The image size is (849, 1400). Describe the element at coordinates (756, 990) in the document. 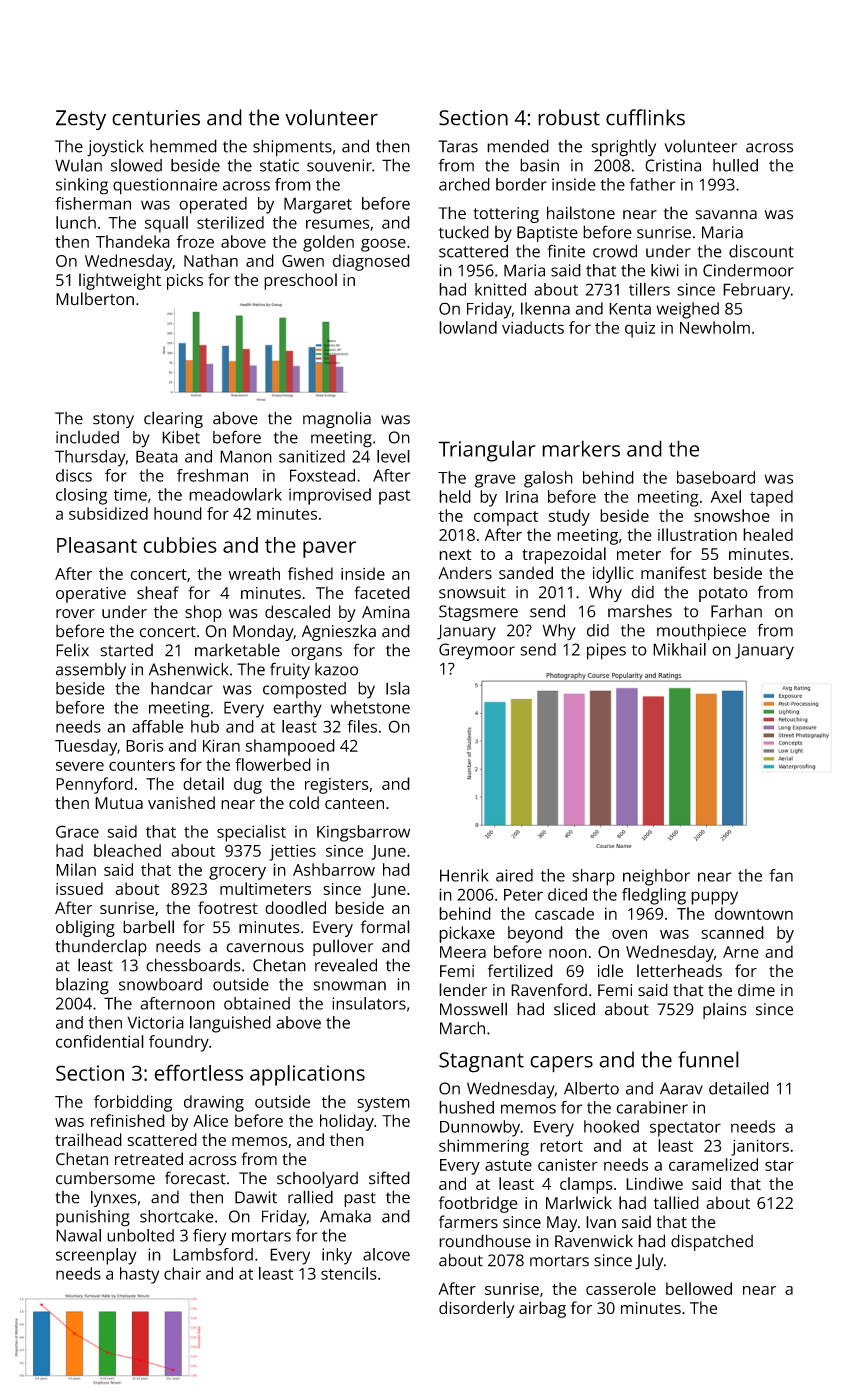

I see `dime` at that location.
